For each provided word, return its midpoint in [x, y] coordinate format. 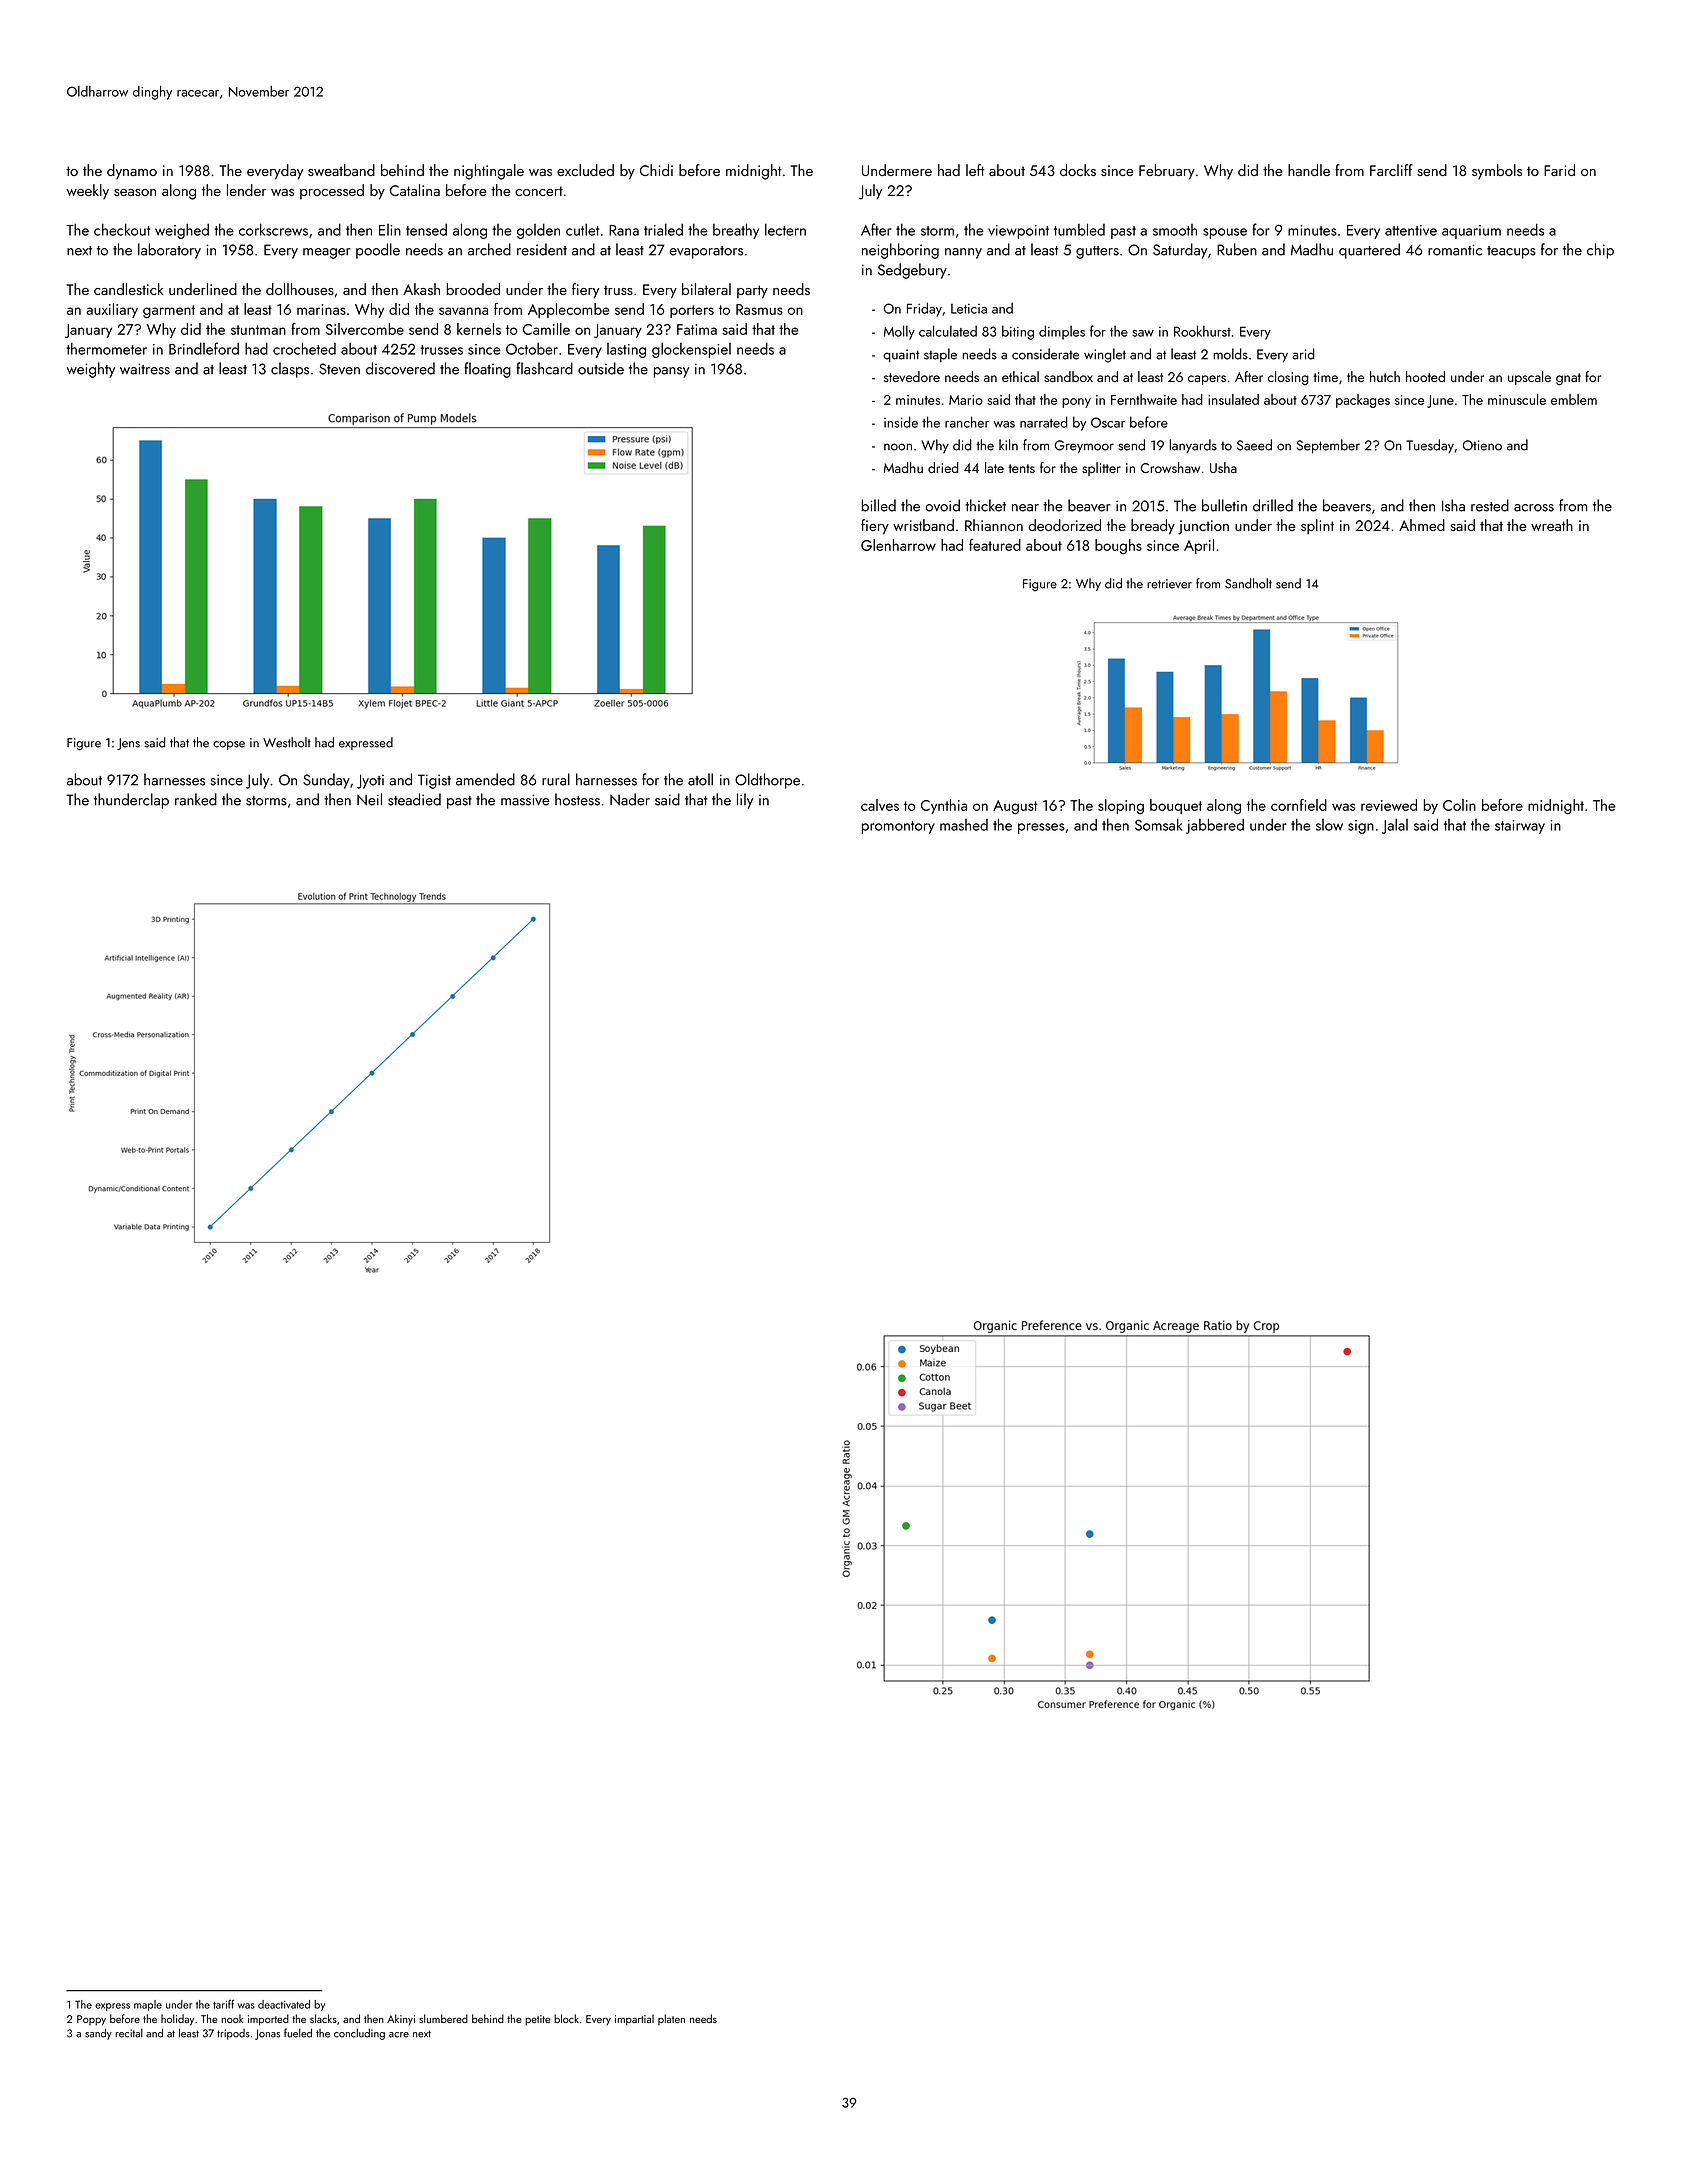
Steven [339, 369]
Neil [369, 799]
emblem [1574, 399]
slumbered [443, 2018]
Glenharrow [898, 545]
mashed [964, 825]
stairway [1520, 827]
